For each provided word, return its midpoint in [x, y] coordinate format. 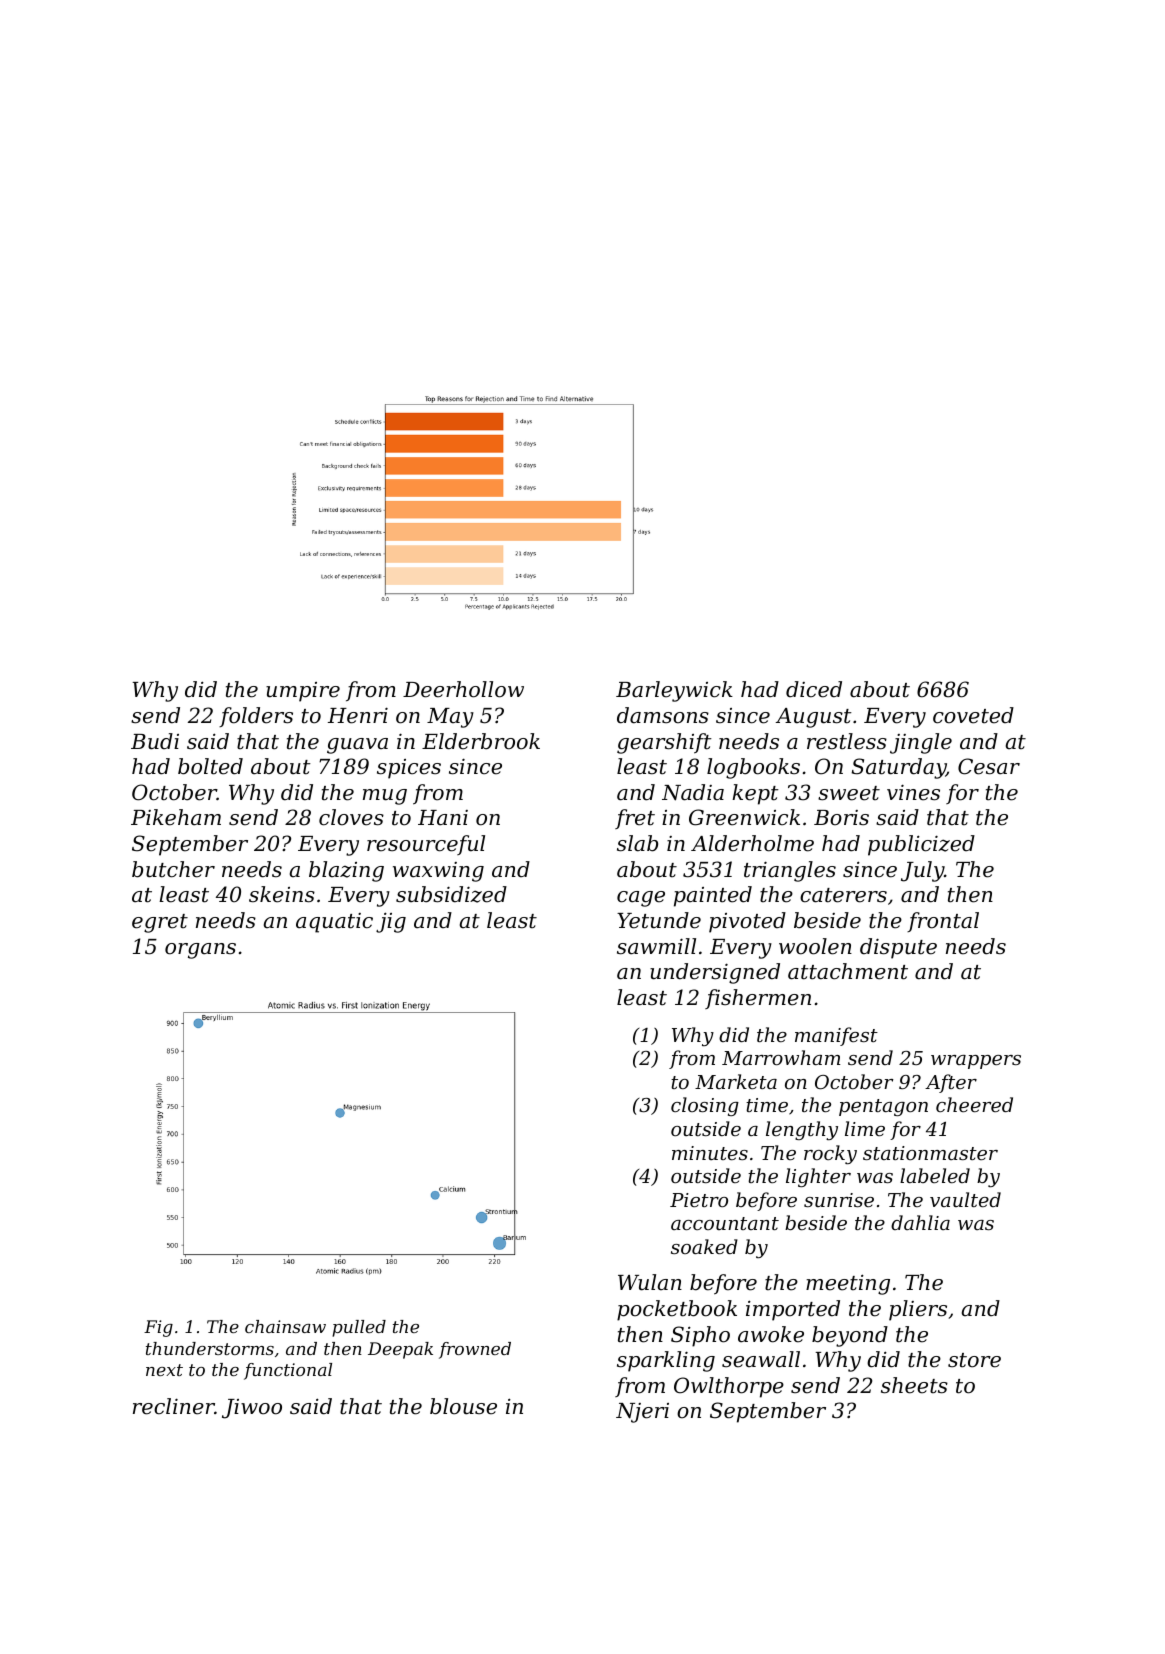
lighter [818, 1177]
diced [814, 689]
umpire [303, 692]
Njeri [642, 1413]
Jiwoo [252, 1409]
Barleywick [674, 691]
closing [705, 1106]
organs [200, 951]
